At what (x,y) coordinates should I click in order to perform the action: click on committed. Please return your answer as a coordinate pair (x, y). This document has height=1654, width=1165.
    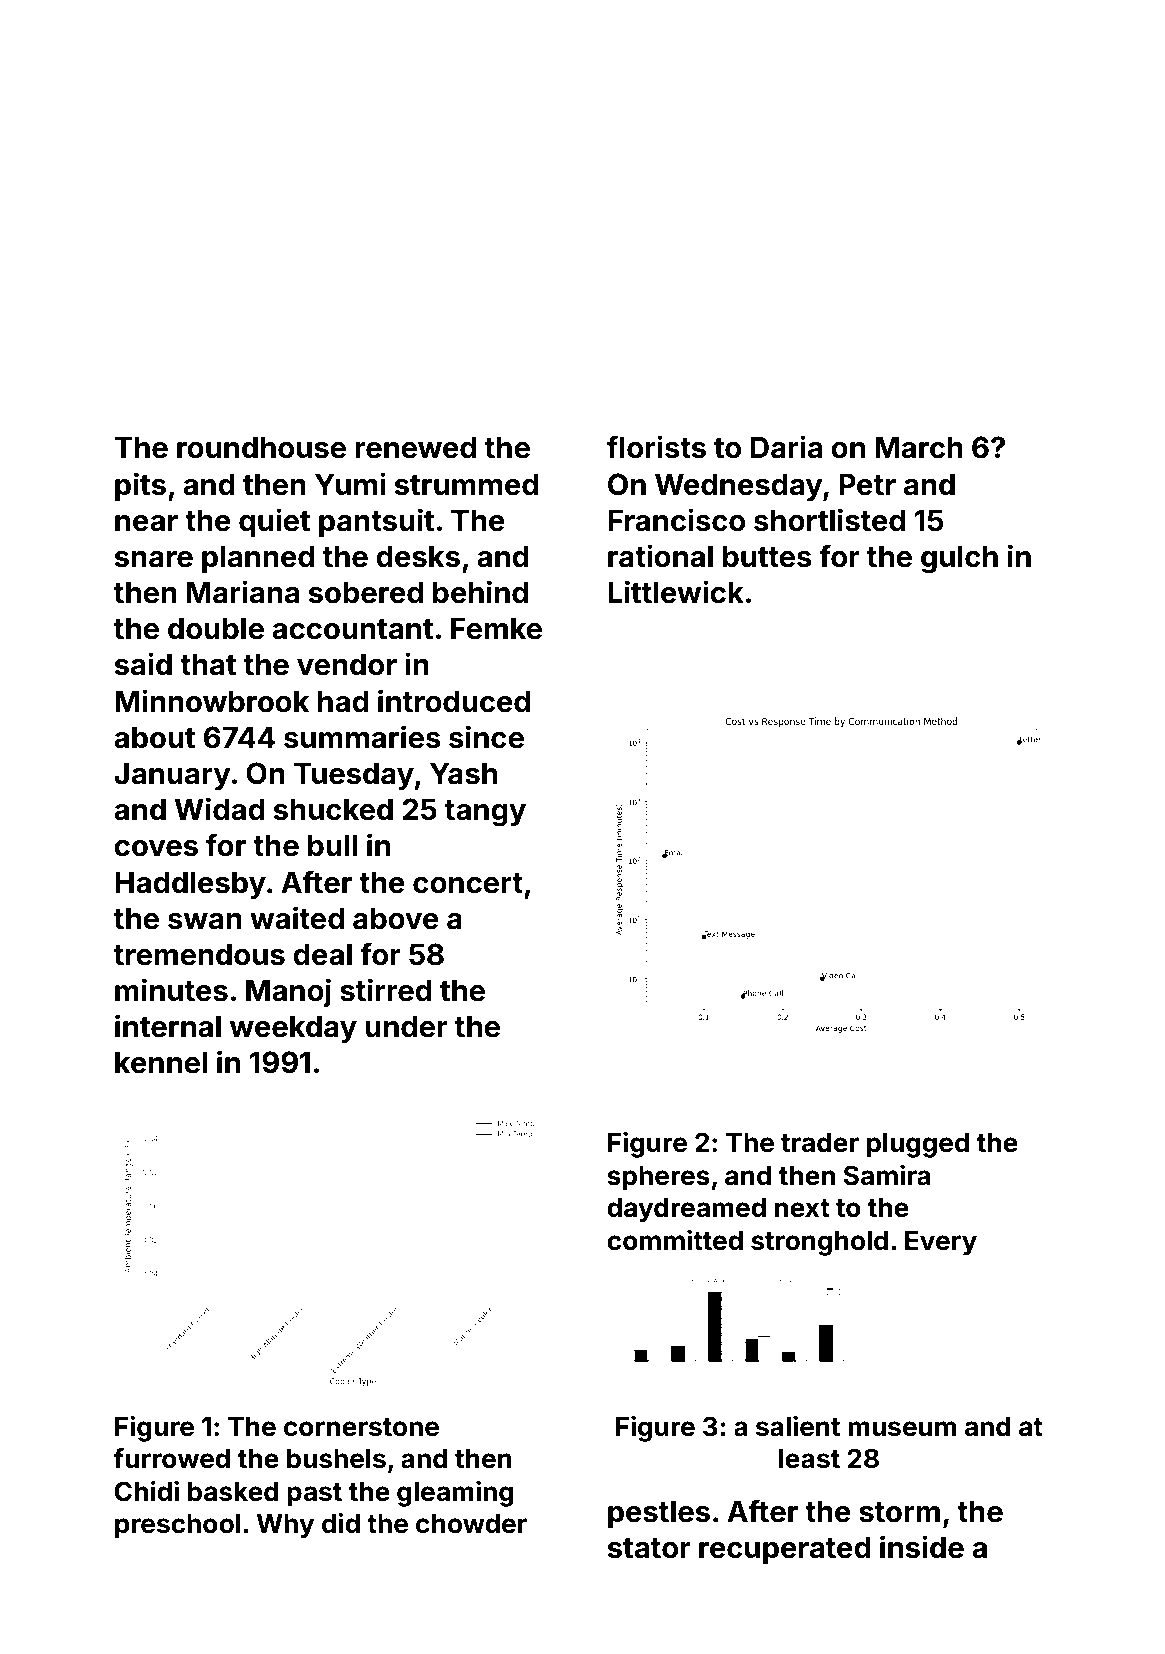
    Looking at the image, I should click on (675, 1240).
